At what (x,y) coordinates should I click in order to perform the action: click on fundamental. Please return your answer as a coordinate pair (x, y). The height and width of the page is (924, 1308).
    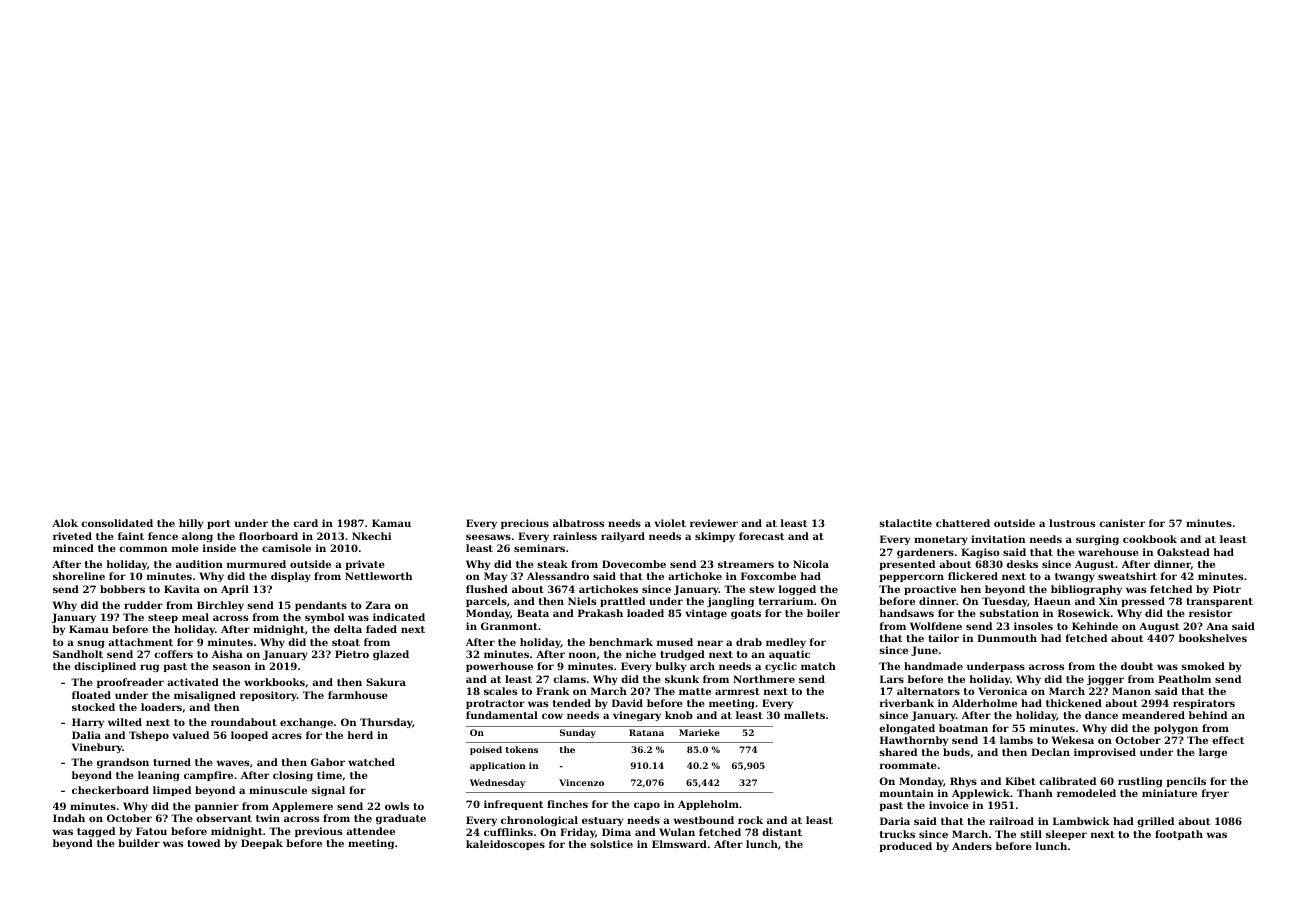
    Looking at the image, I should click on (502, 715).
